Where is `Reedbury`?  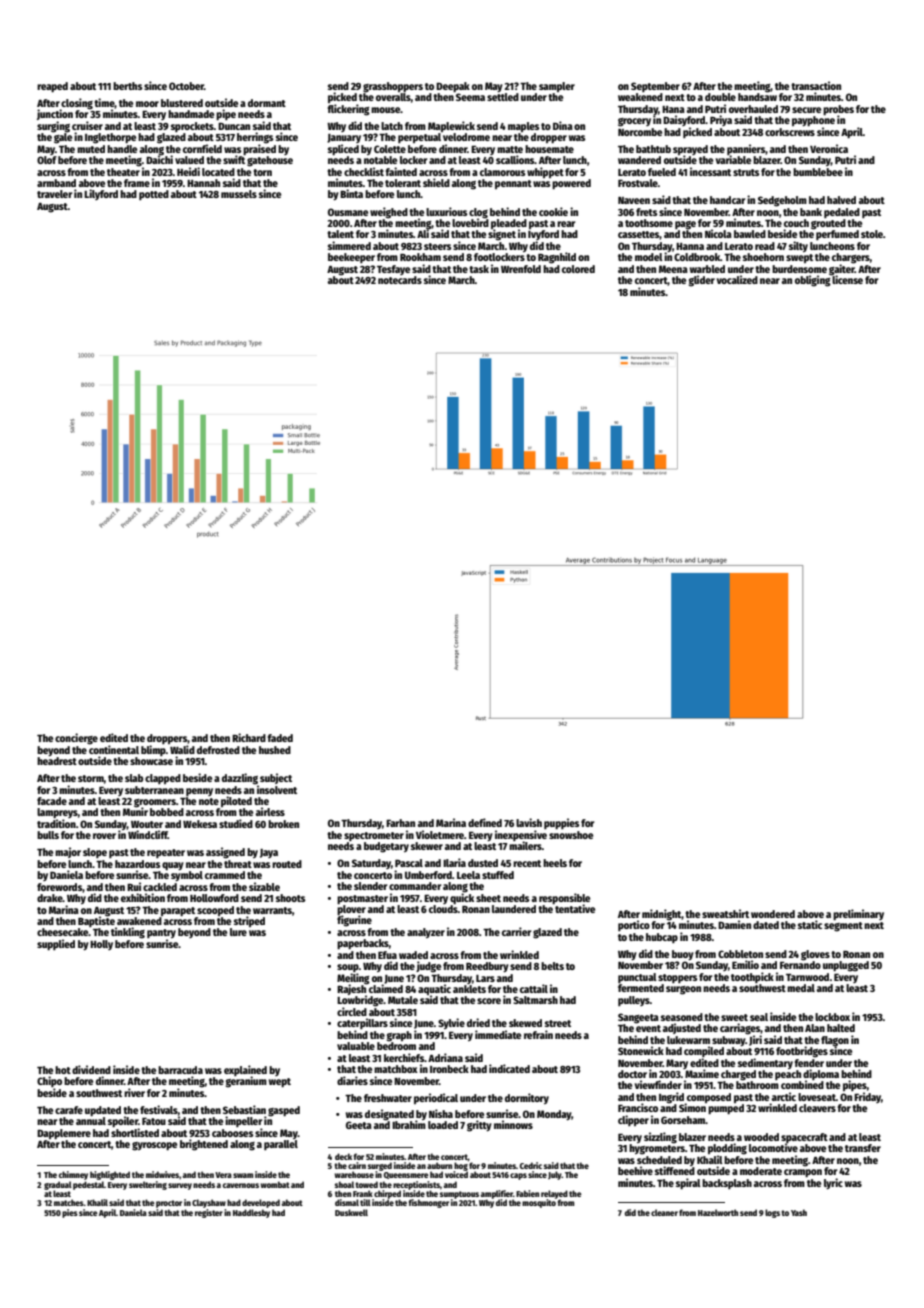
Reedbury is located at coordinates (487, 967).
